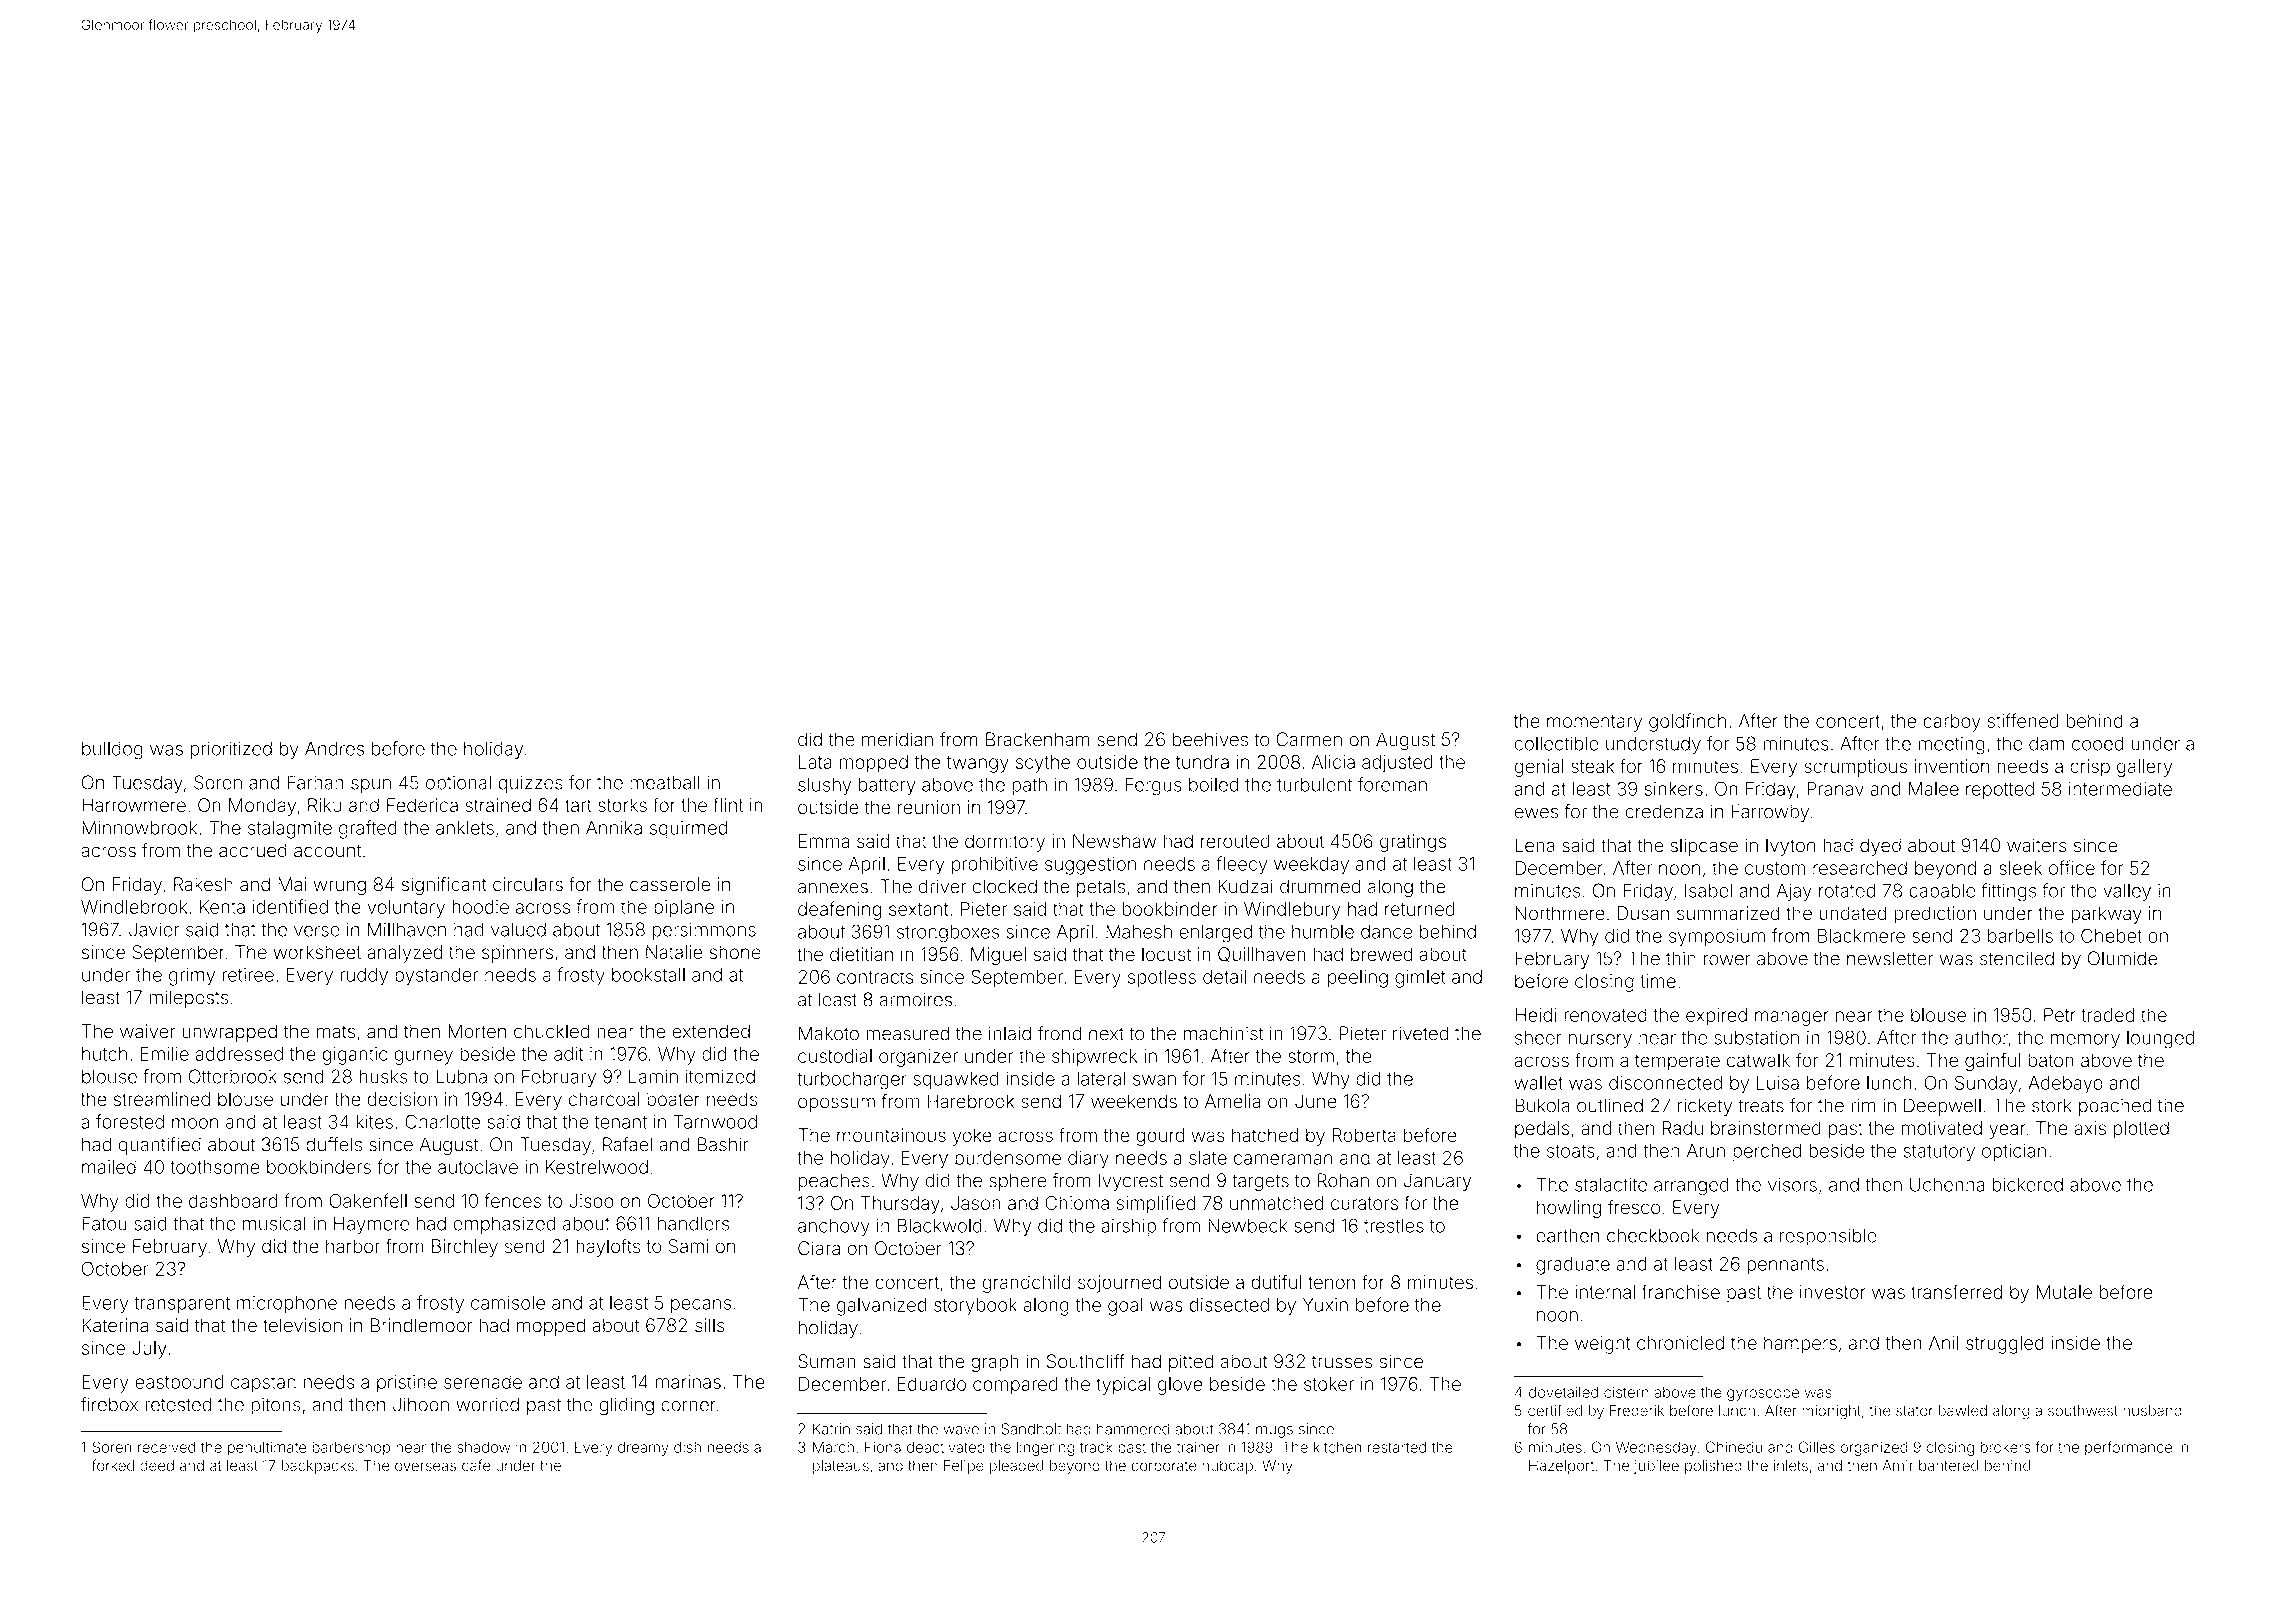  Describe the element at coordinates (1018, 1182) in the screenshot. I see `sphere` at that location.
